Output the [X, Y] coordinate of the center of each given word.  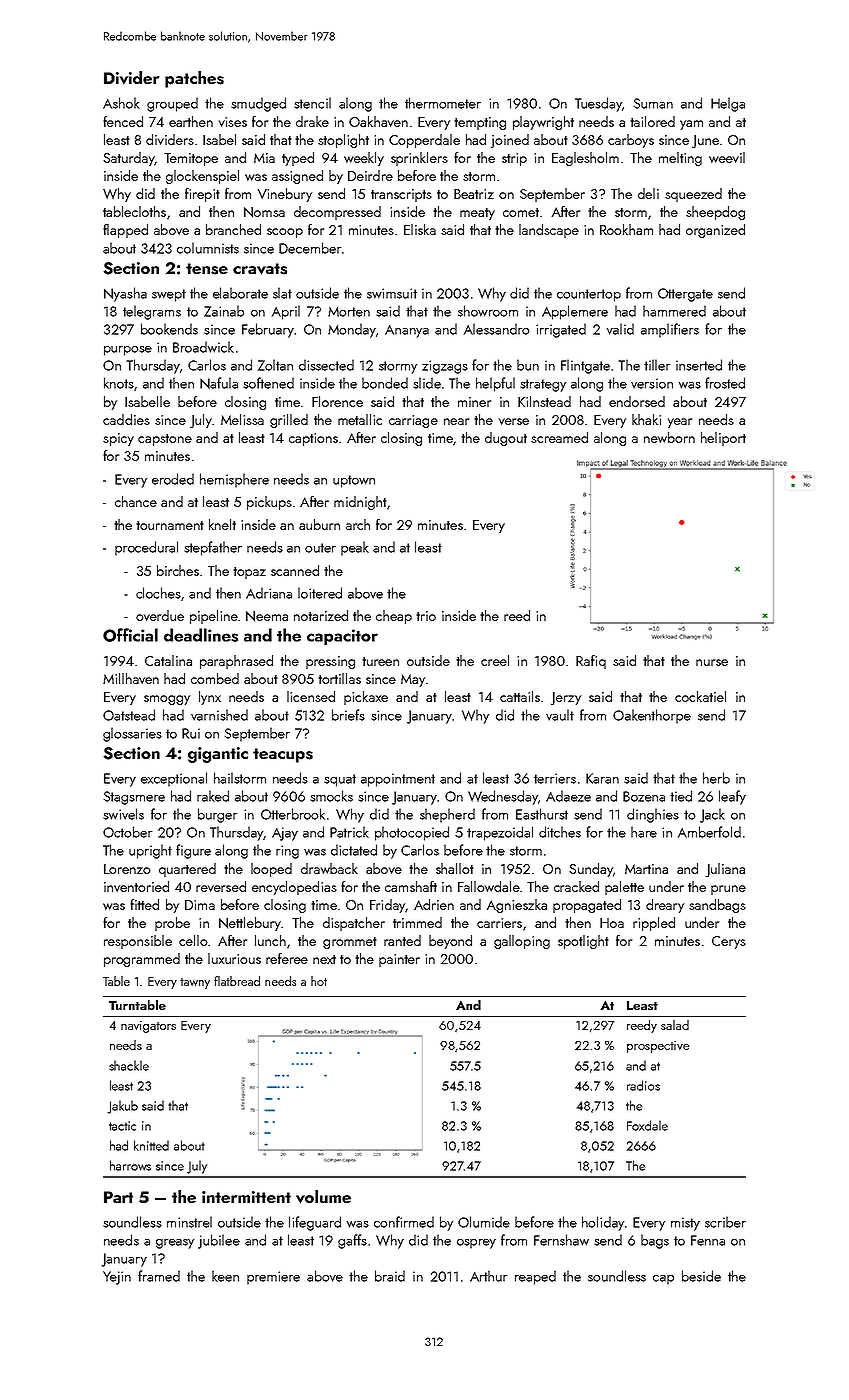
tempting [480, 123]
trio [426, 616]
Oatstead [129, 715]
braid [390, 1276]
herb [716, 778]
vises [233, 122]
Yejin [117, 1278]
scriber [725, 1222]
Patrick [349, 832]
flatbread [237, 981]
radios [643, 1085]
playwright [543, 123]
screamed [559, 437]
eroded [173, 479]
